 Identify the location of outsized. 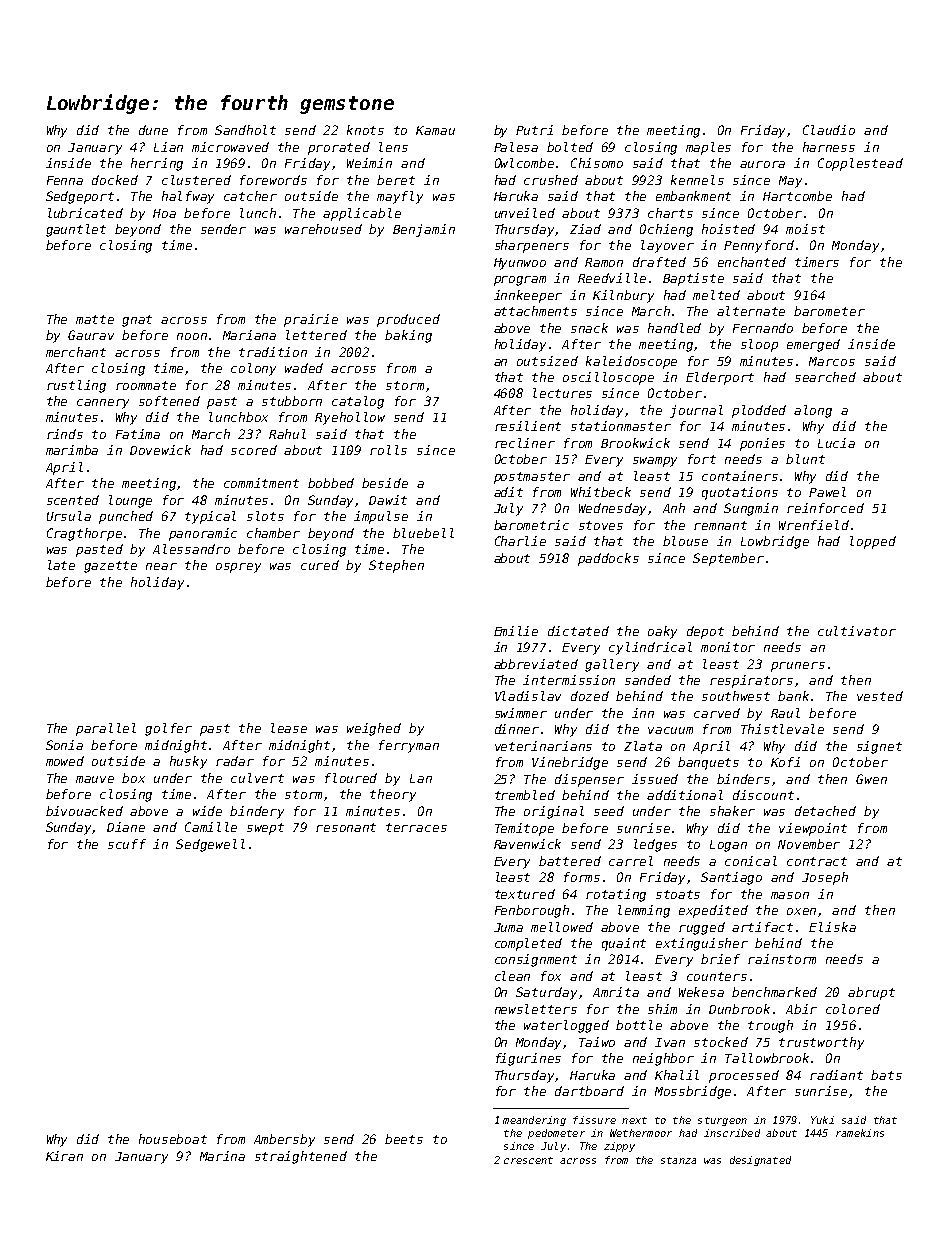
(547, 361).
